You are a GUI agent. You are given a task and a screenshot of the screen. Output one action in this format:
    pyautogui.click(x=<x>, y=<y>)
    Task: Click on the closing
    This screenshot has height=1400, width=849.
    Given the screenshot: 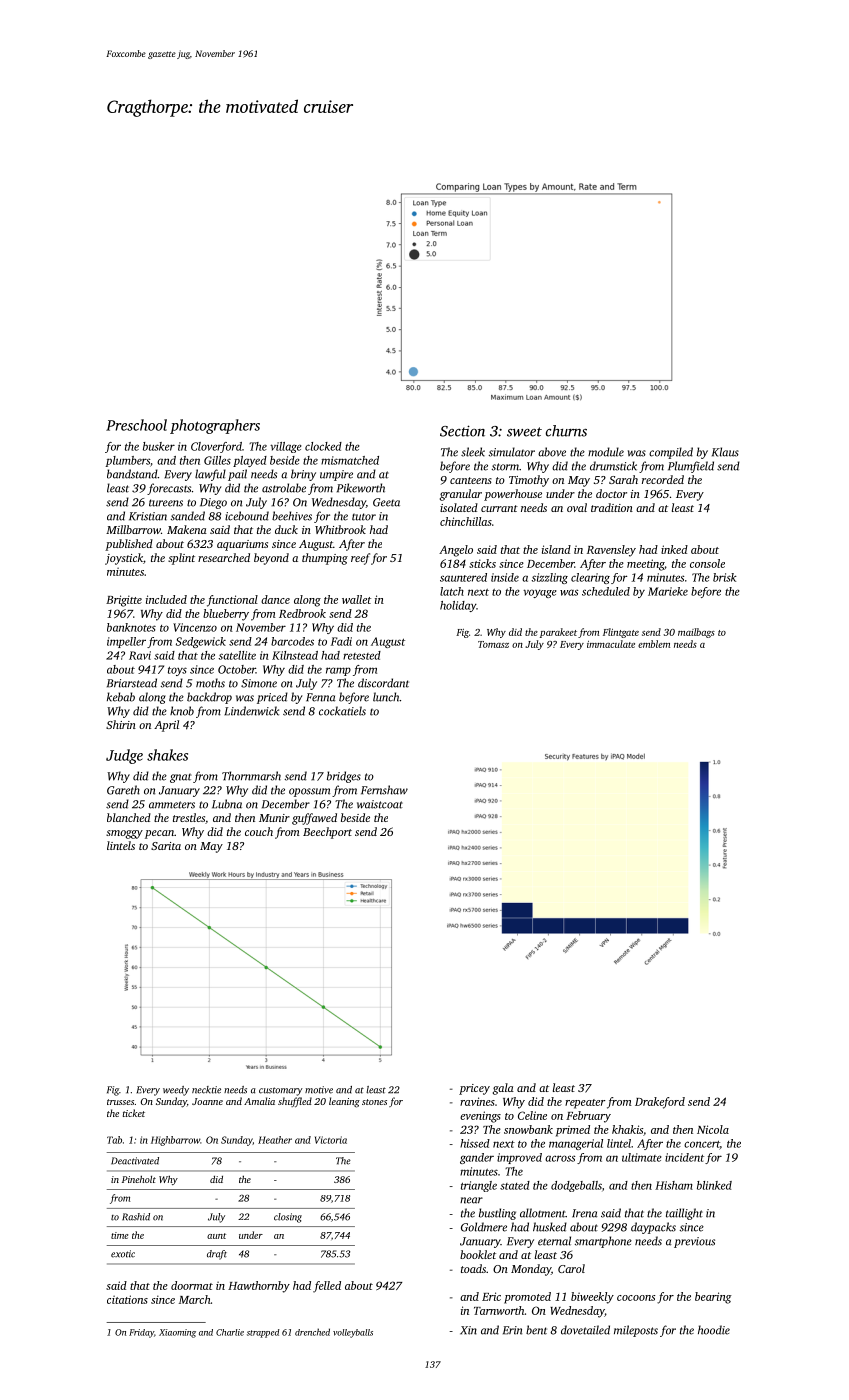 What is the action you would take?
    pyautogui.click(x=288, y=1218)
